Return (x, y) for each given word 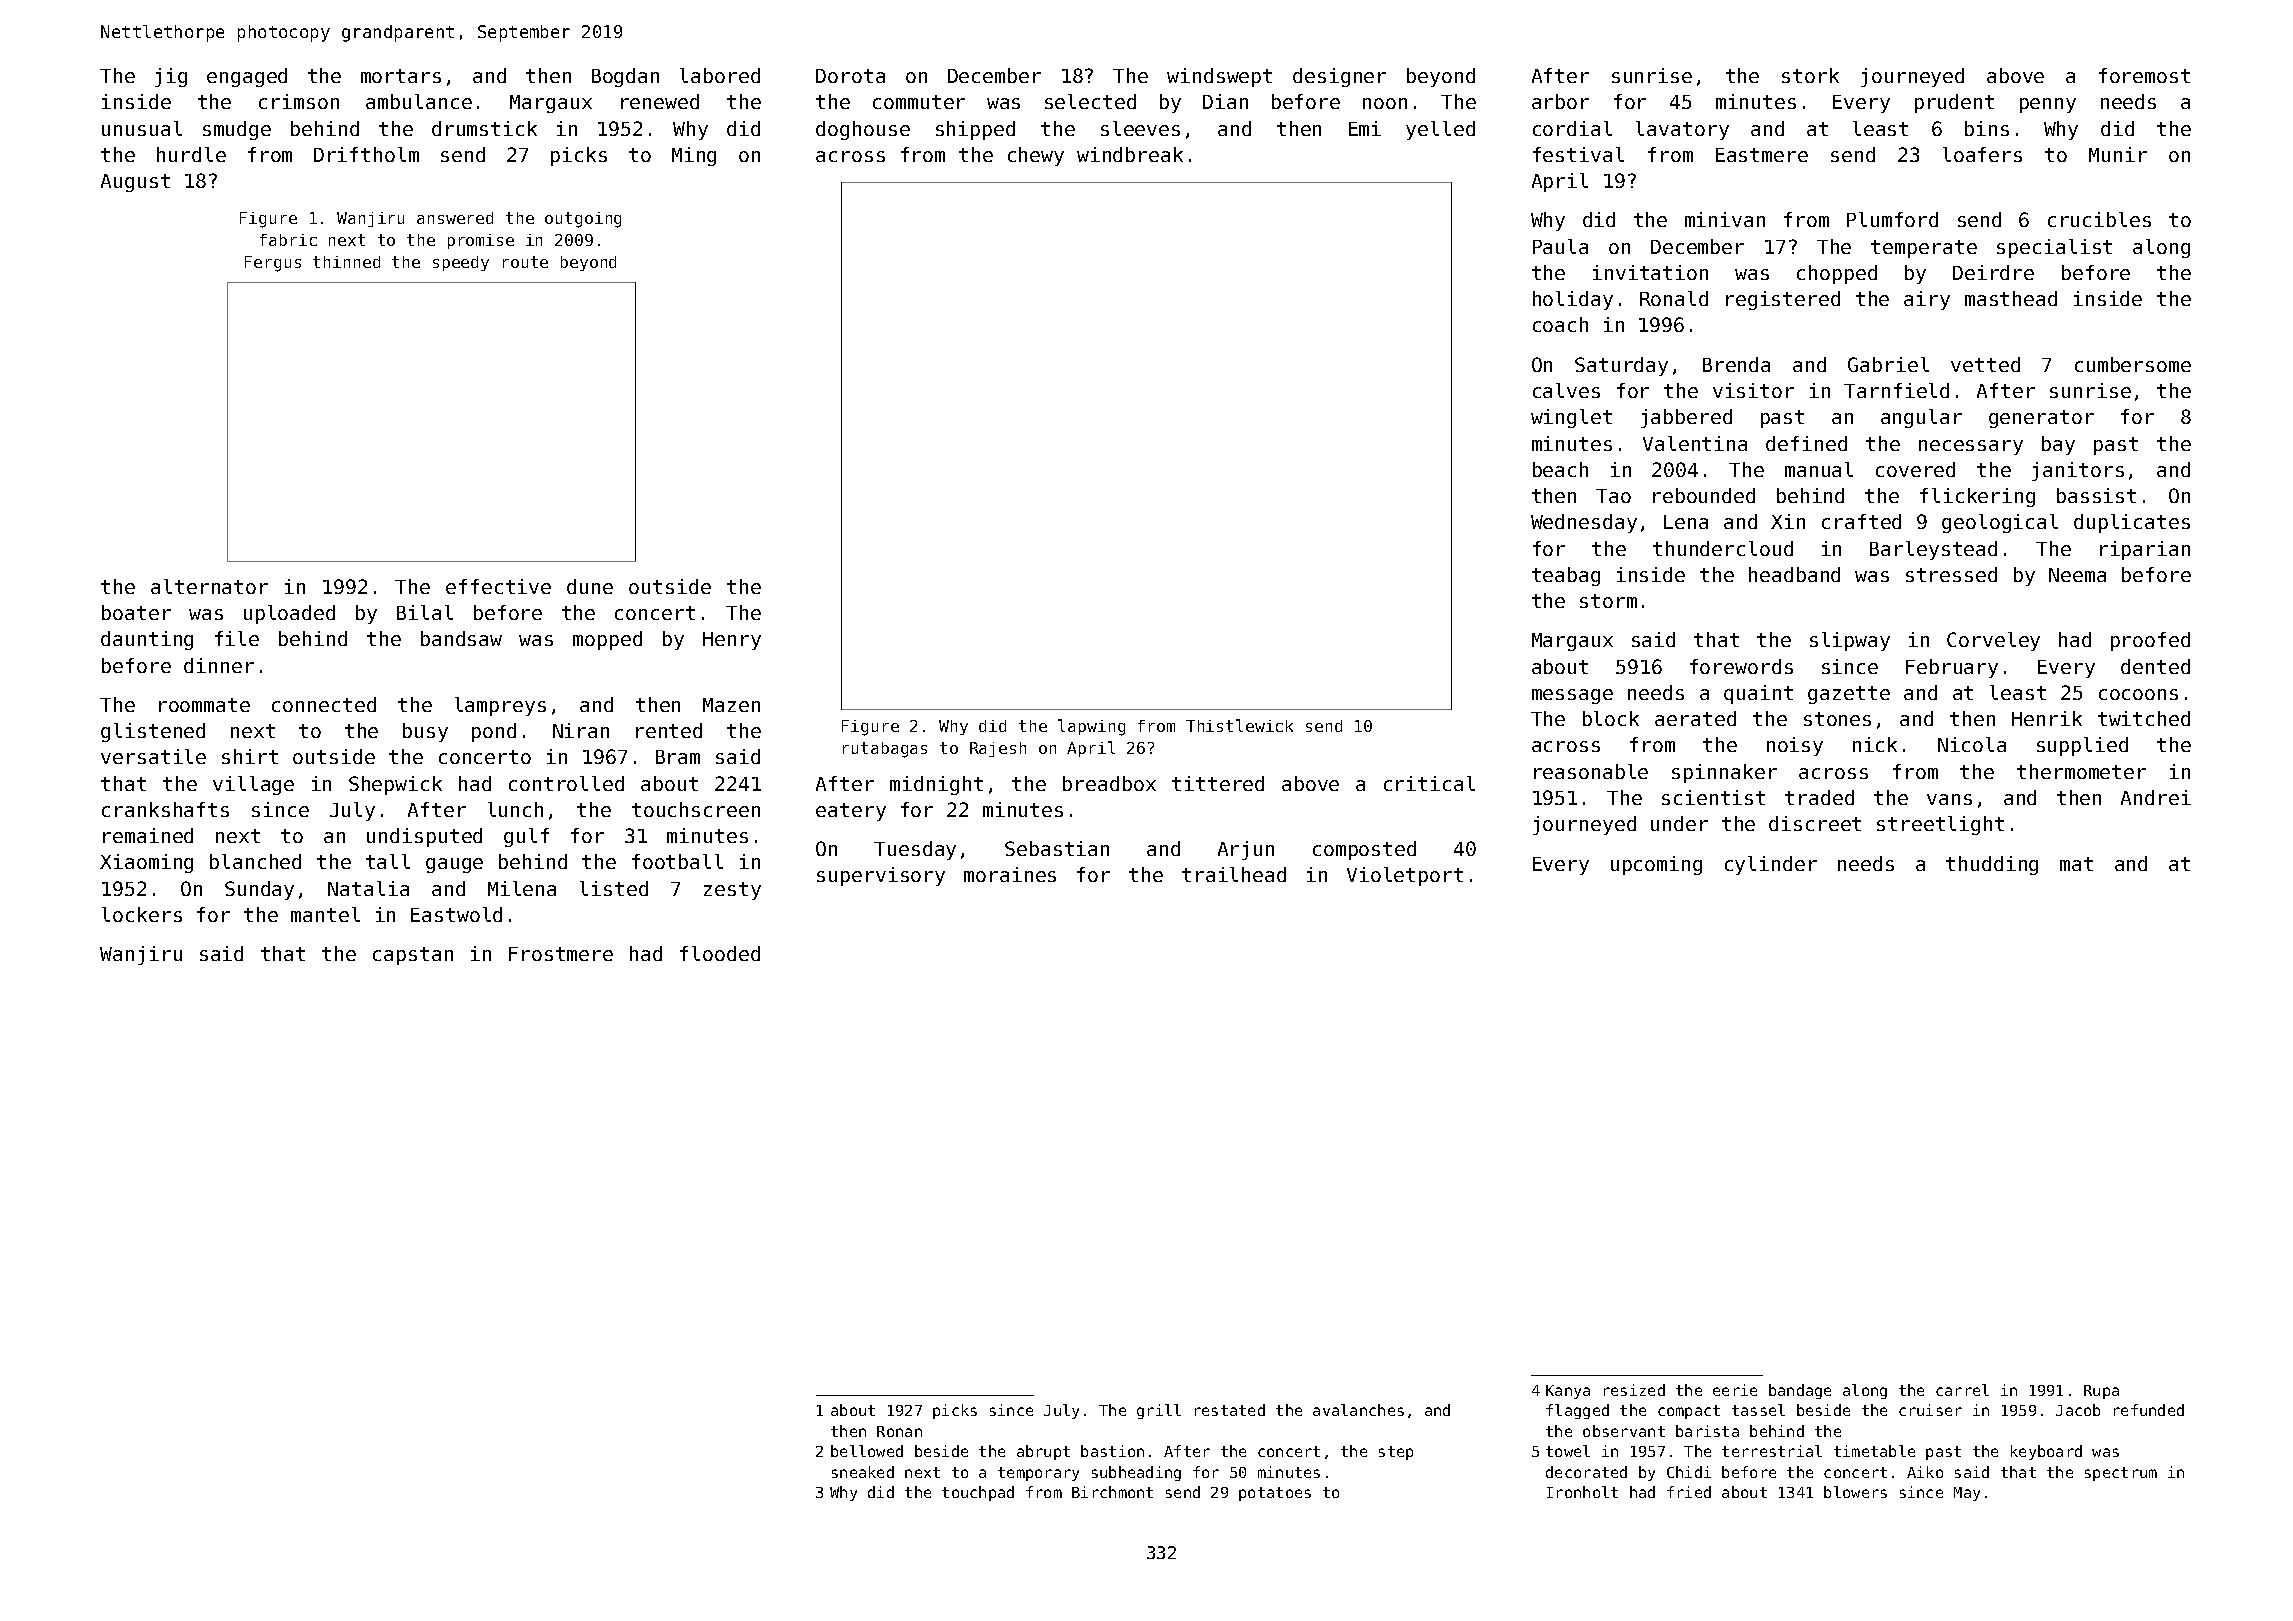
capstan (413, 956)
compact (1689, 1412)
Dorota (850, 76)
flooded (720, 953)
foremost (2144, 75)
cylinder (1771, 865)
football (677, 861)
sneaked (863, 1472)
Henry (732, 641)
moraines (1010, 874)
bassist (2096, 495)
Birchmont (1112, 1492)
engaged (247, 77)
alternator (209, 586)
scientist (1713, 797)
